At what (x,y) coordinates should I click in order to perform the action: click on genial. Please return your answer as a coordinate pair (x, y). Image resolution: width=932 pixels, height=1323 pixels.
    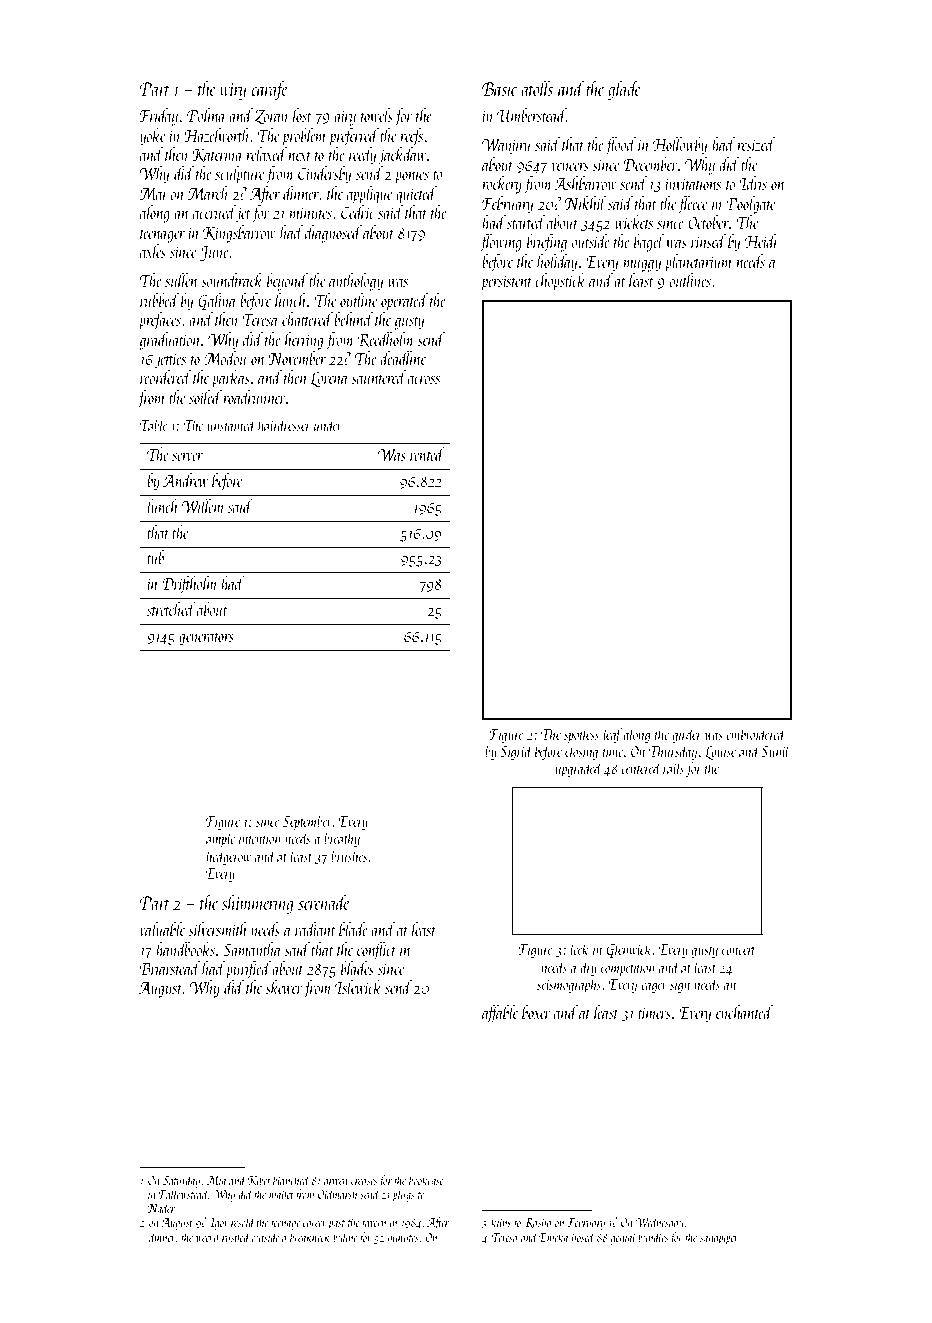
    Looking at the image, I should click on (624, 1238).
